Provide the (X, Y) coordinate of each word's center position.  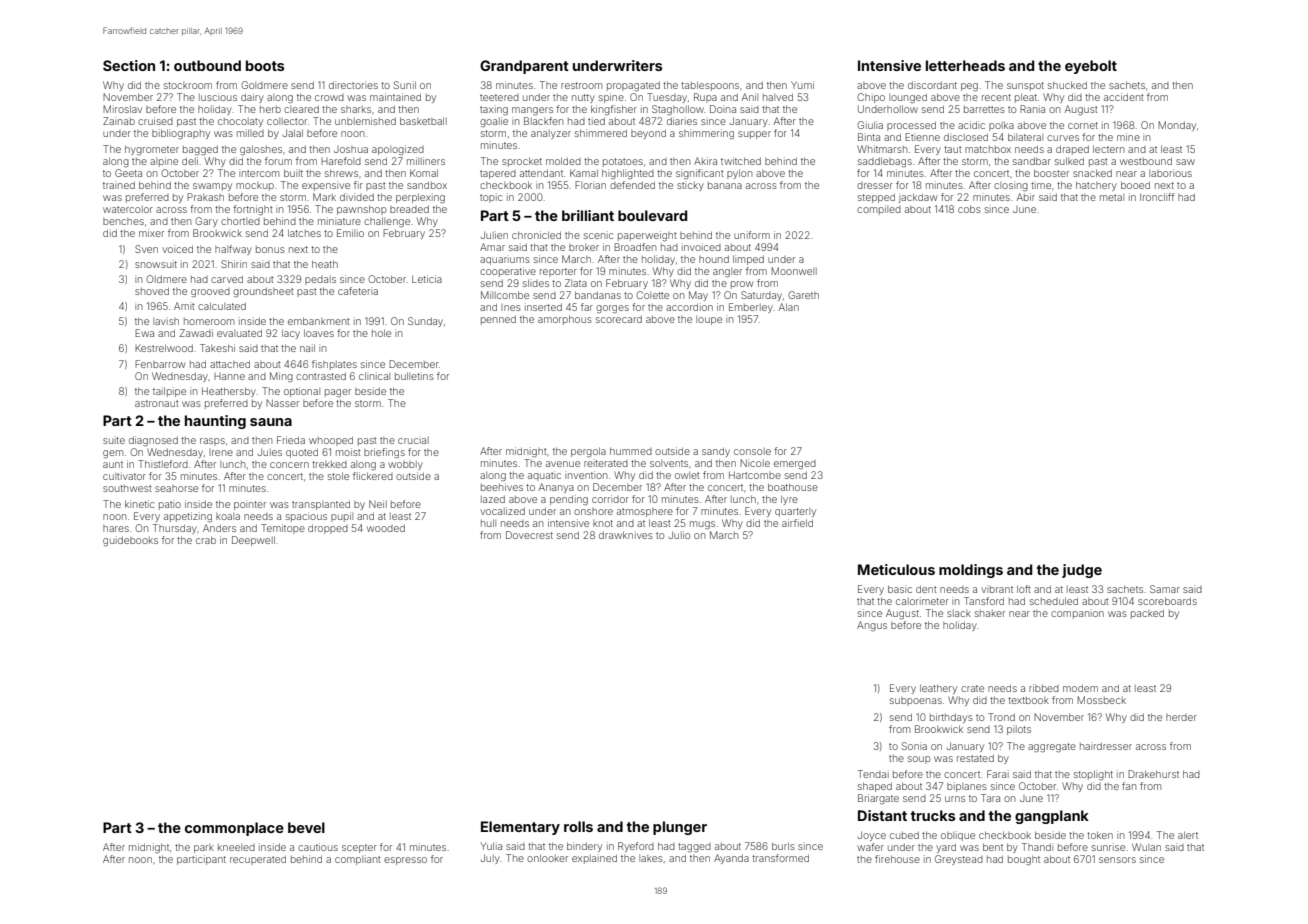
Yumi (802, 85)
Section (129, 65)
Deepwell (253, 541)
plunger (680, 828)
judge (1082, 571)
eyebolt (1091, 67)
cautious (318, 847)
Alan (789, 307)
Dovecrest (529, 535)
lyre (789, 500)
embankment (319, 321)
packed (1147, 614)
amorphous (565, 320)
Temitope (283, 529)
